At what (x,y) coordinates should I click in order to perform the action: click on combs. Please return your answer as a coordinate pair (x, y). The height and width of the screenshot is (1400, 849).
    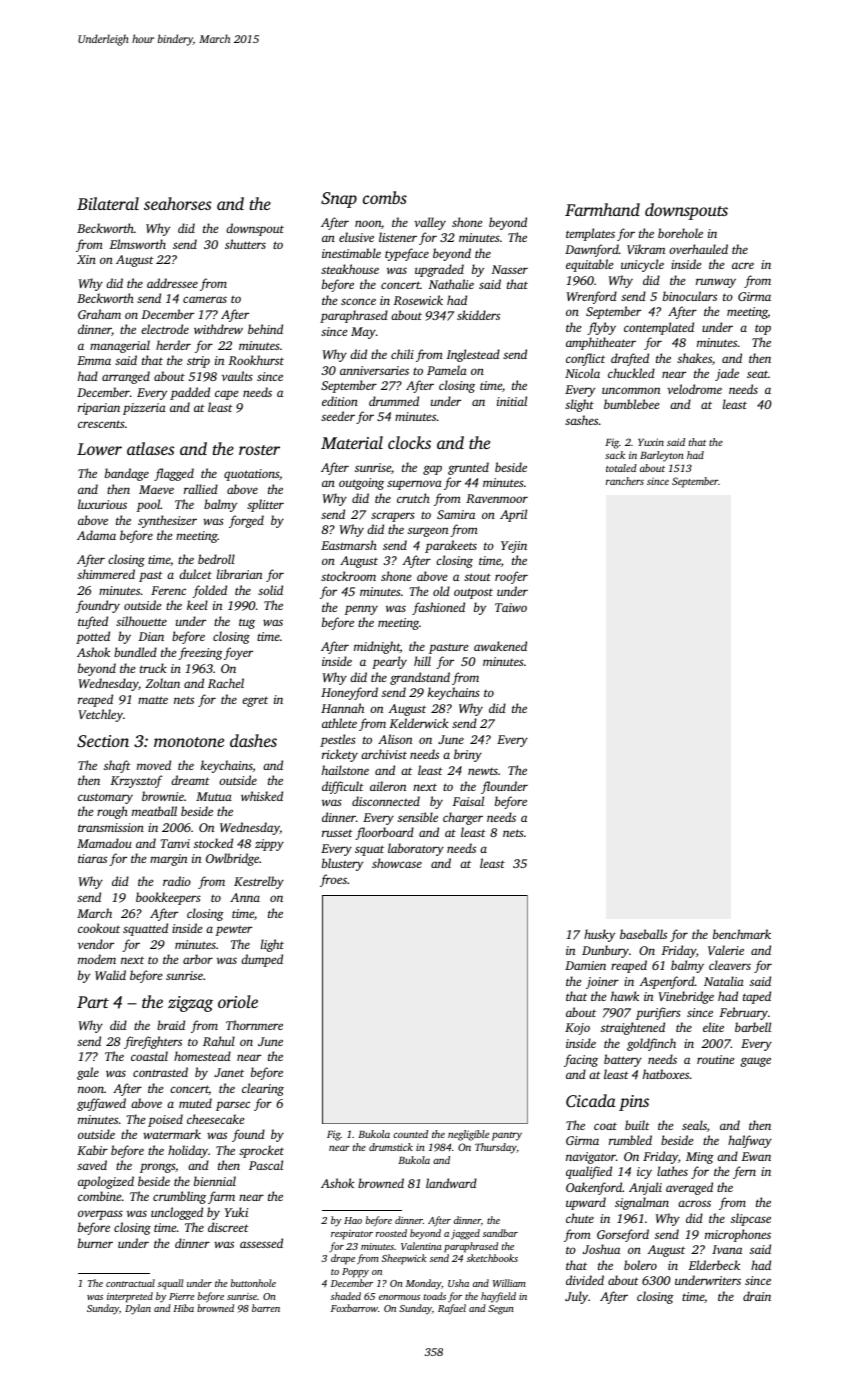
    Looking at the image, I should click on (385, 197).
